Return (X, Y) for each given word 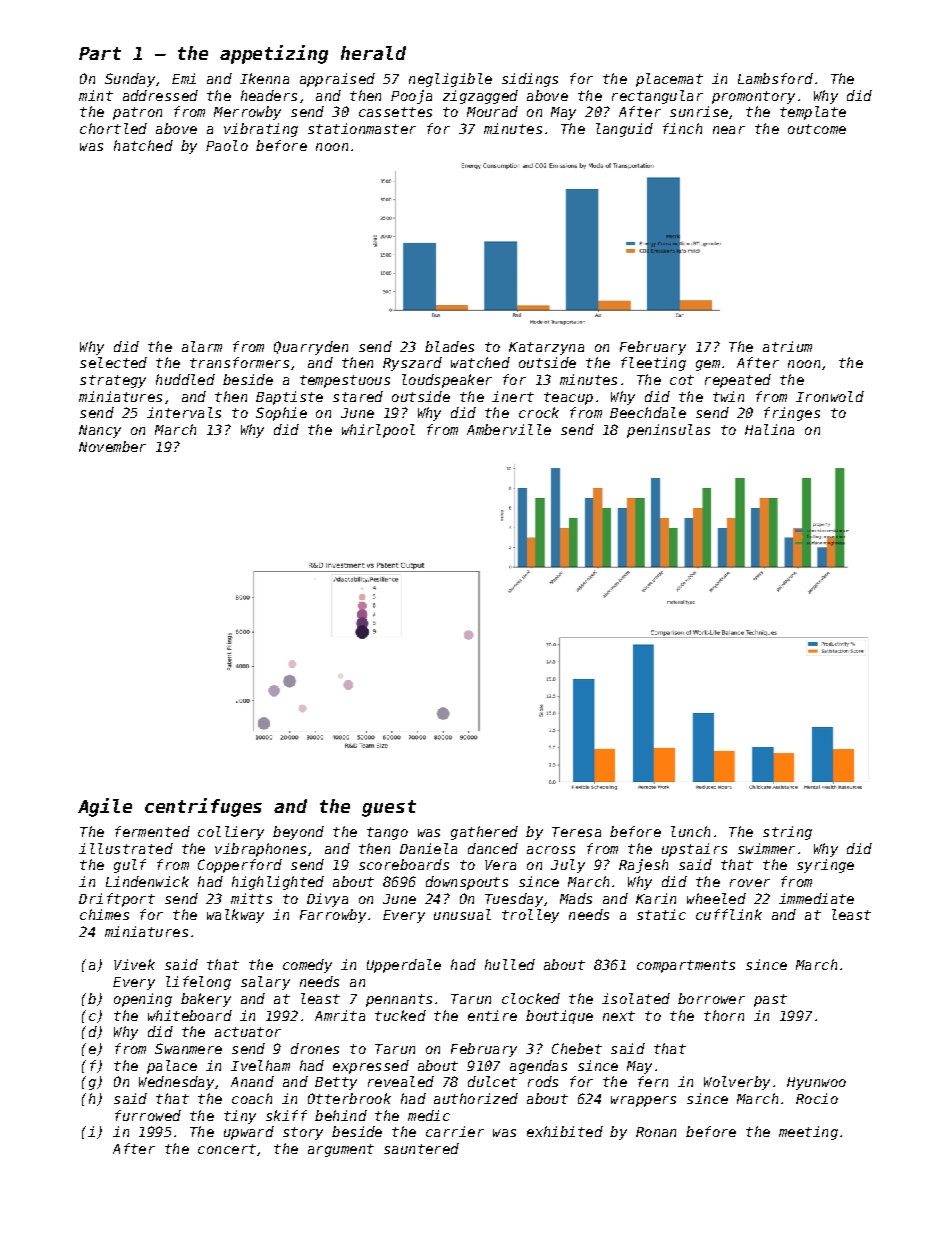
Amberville (509, 429)
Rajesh (643, 866)
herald (373, 53)
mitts (251, 898)
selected (113, 362)
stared (358, 396)
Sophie (281, 414)
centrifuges (203, 807)
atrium (787, 346)
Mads (576, 898)
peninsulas (668, 431)
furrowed (148, 1115)
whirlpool (378, 431)
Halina (769, 429)
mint (96, 95)
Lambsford (775, 78)
